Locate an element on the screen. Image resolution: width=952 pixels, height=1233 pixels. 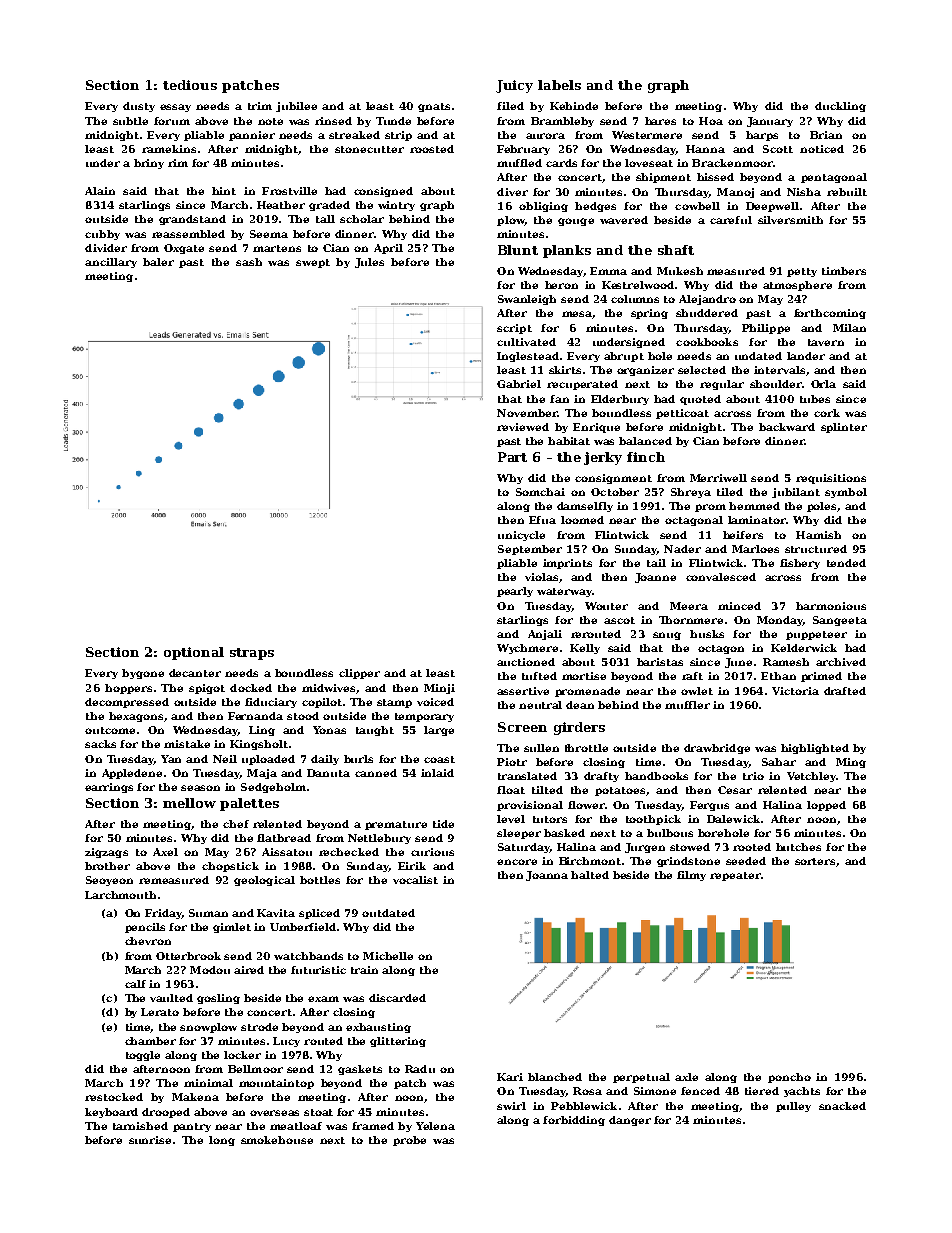
pulley is located at coordinates (793, 1107).
